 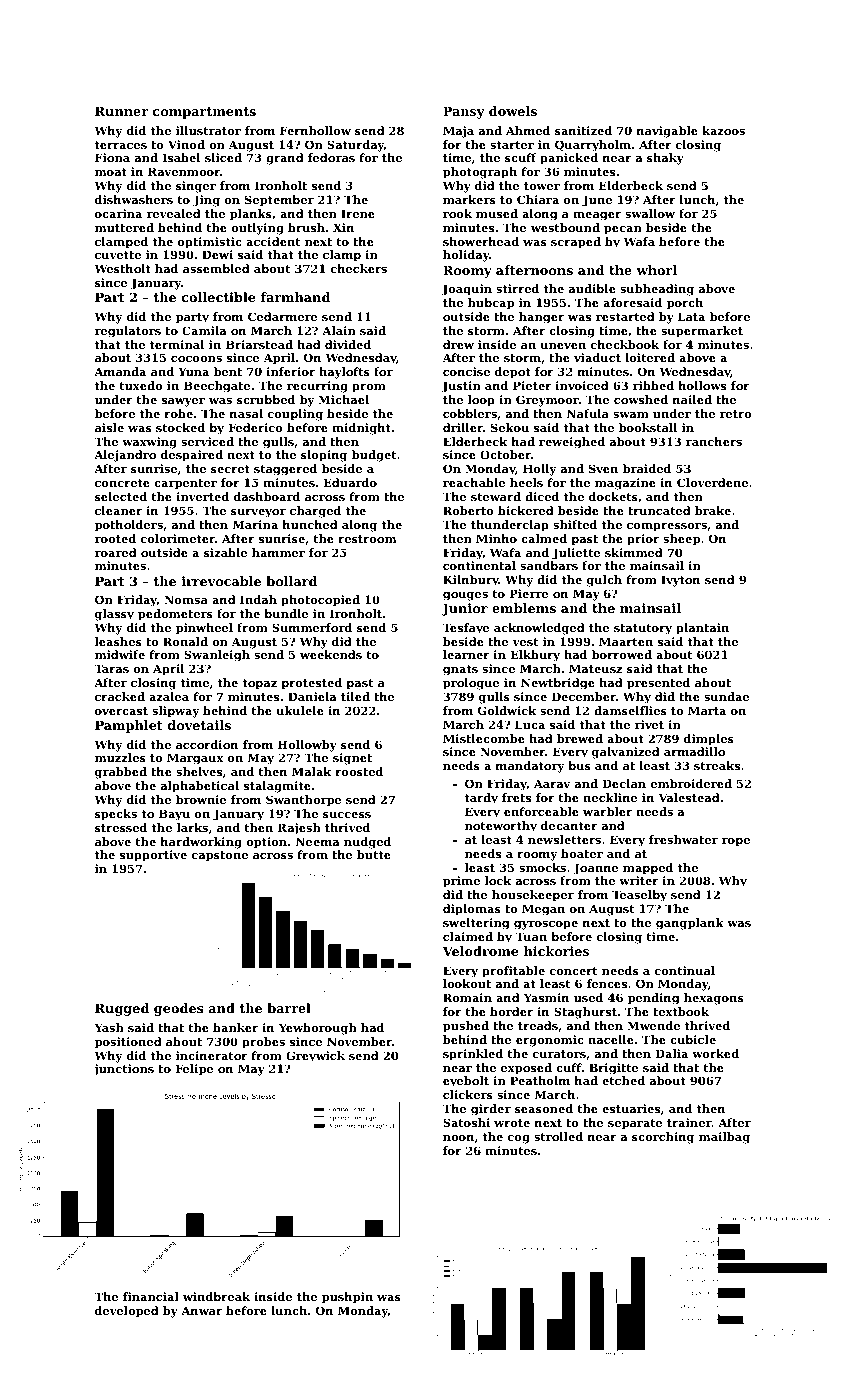 What do you see at coordinates (519, 1139) in the image?
I see `cog` at bounding box center [519, 1139].
